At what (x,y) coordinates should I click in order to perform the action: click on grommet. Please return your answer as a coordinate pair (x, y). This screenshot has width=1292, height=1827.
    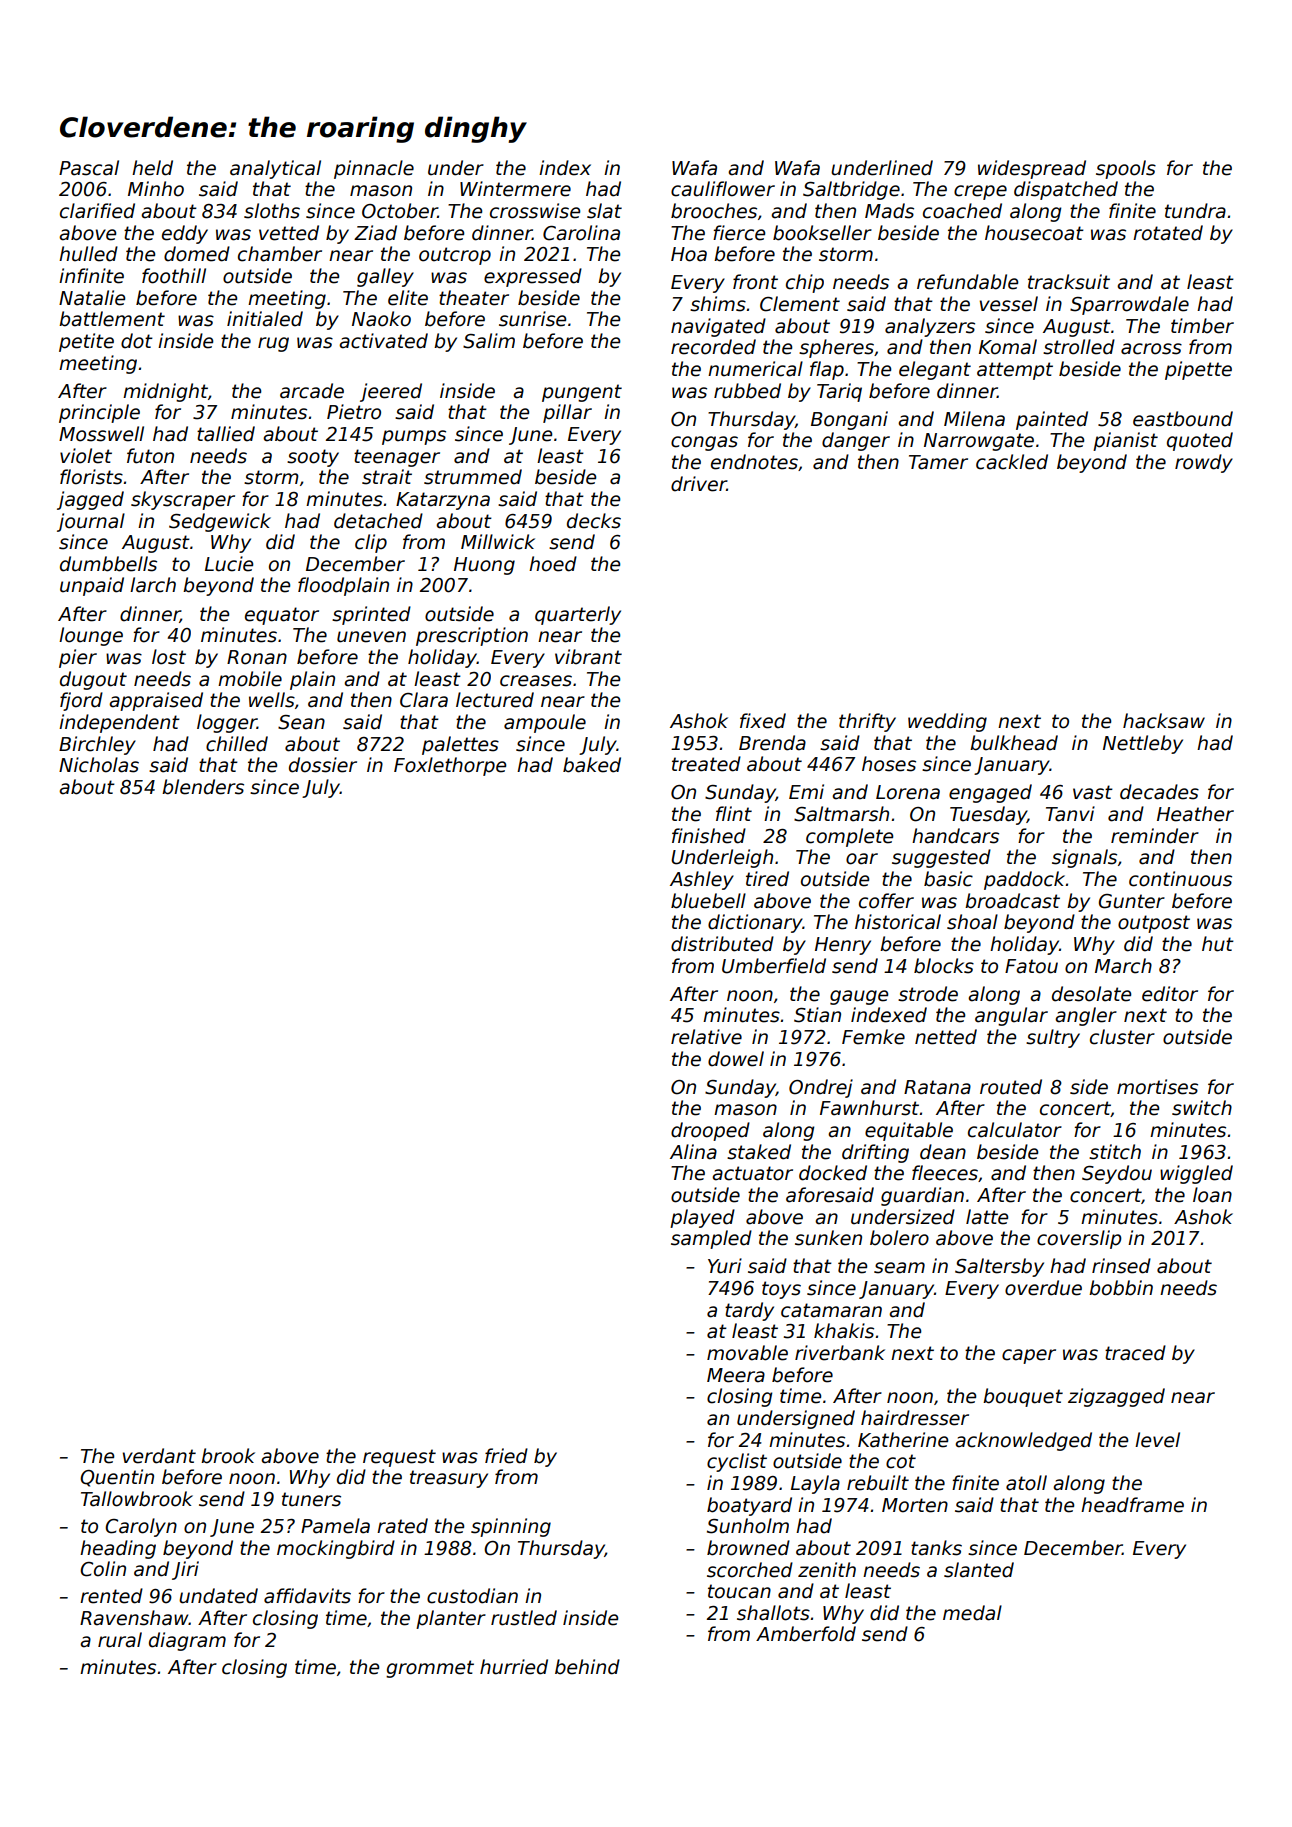
    Looking at the image, I should click on (430, 1669).
